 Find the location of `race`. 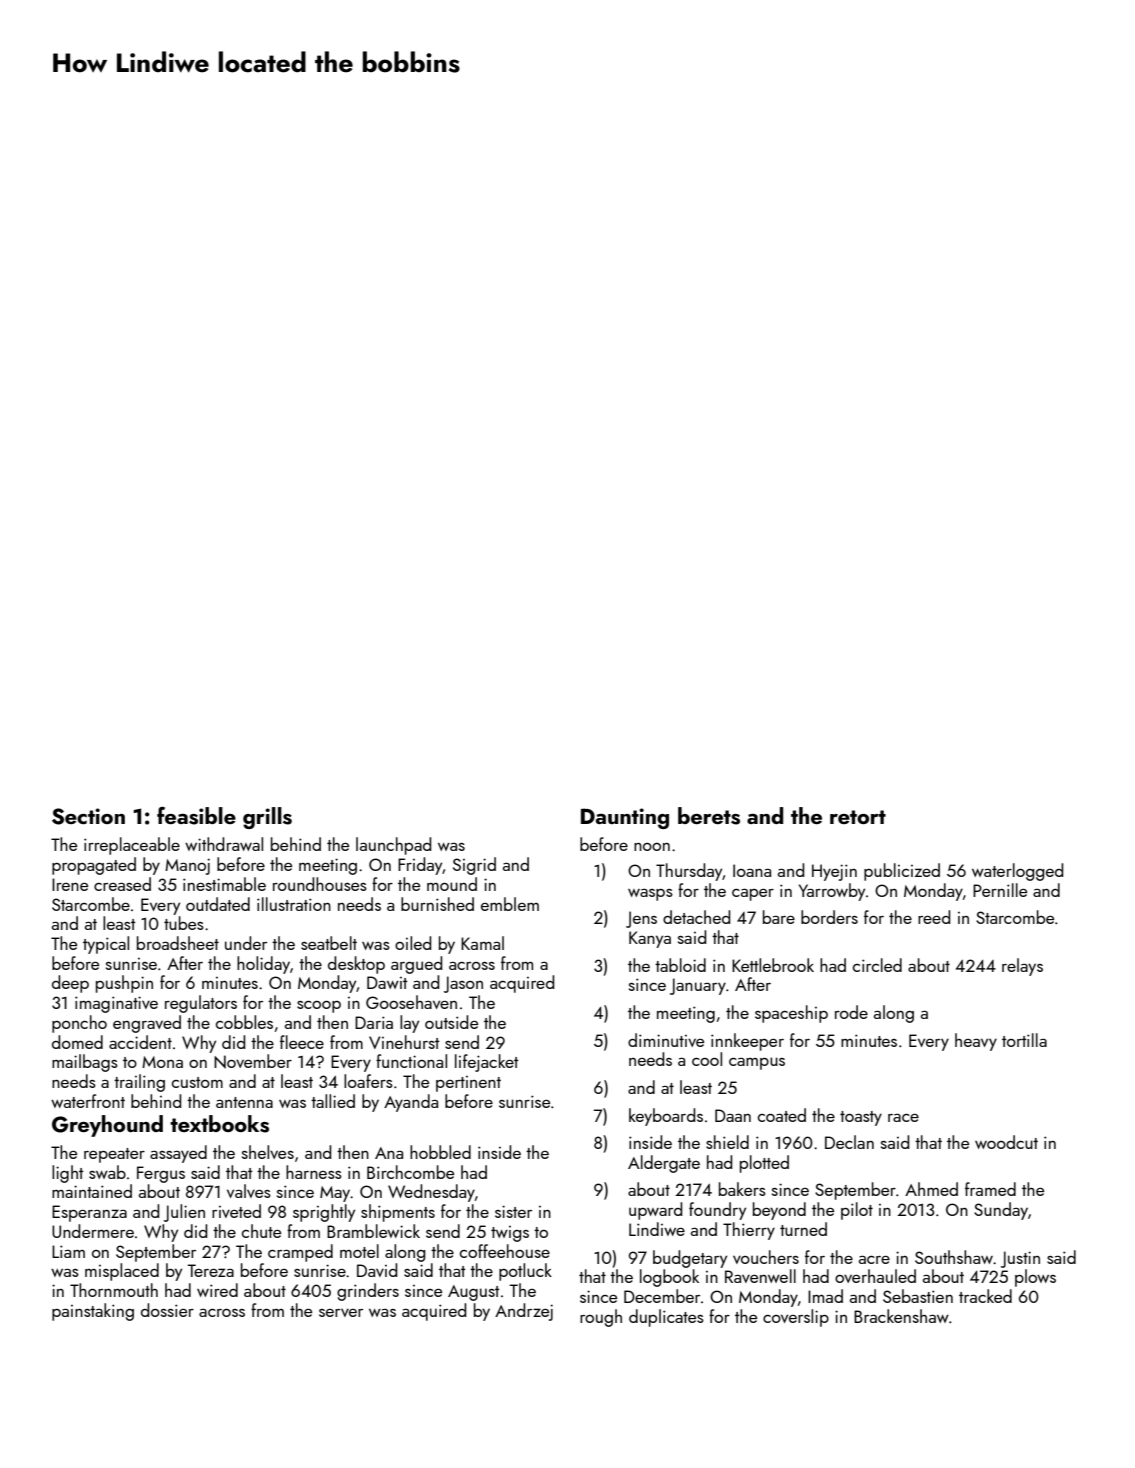

race is located at coordinates (903, 1118).
